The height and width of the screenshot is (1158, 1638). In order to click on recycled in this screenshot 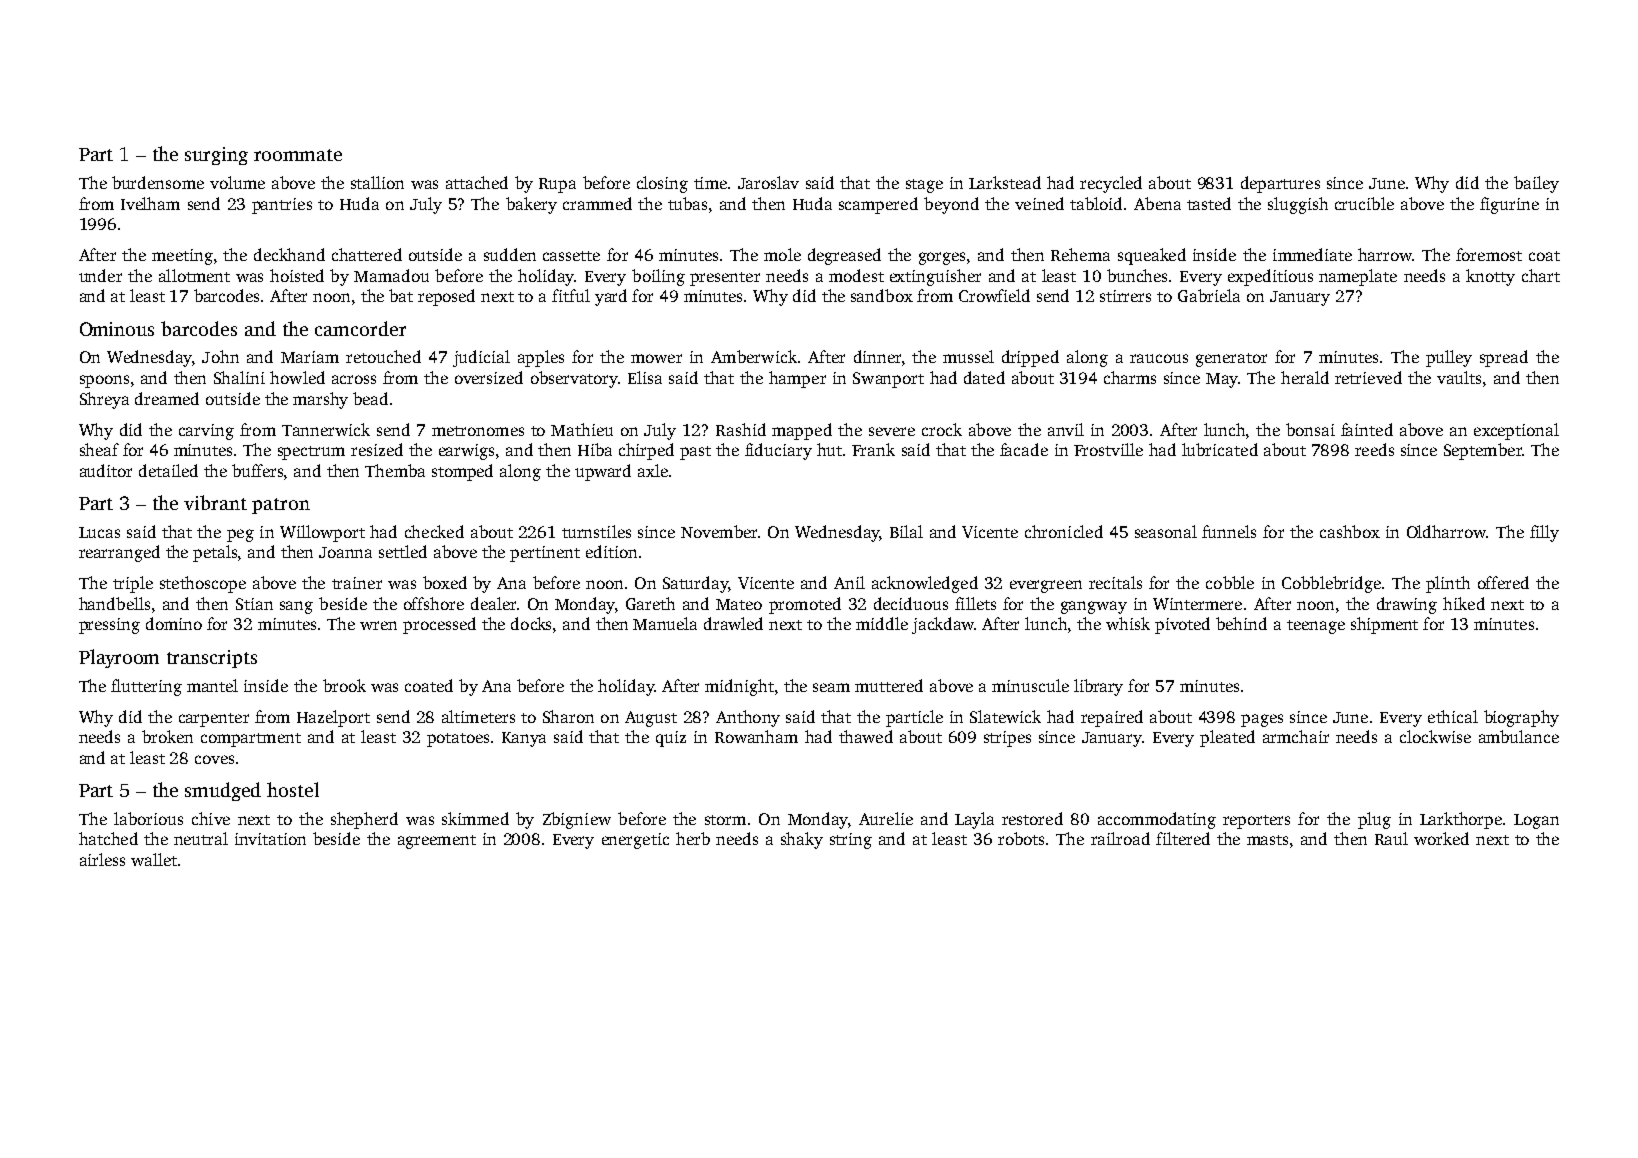, I will do `click(1111, 184)`.
